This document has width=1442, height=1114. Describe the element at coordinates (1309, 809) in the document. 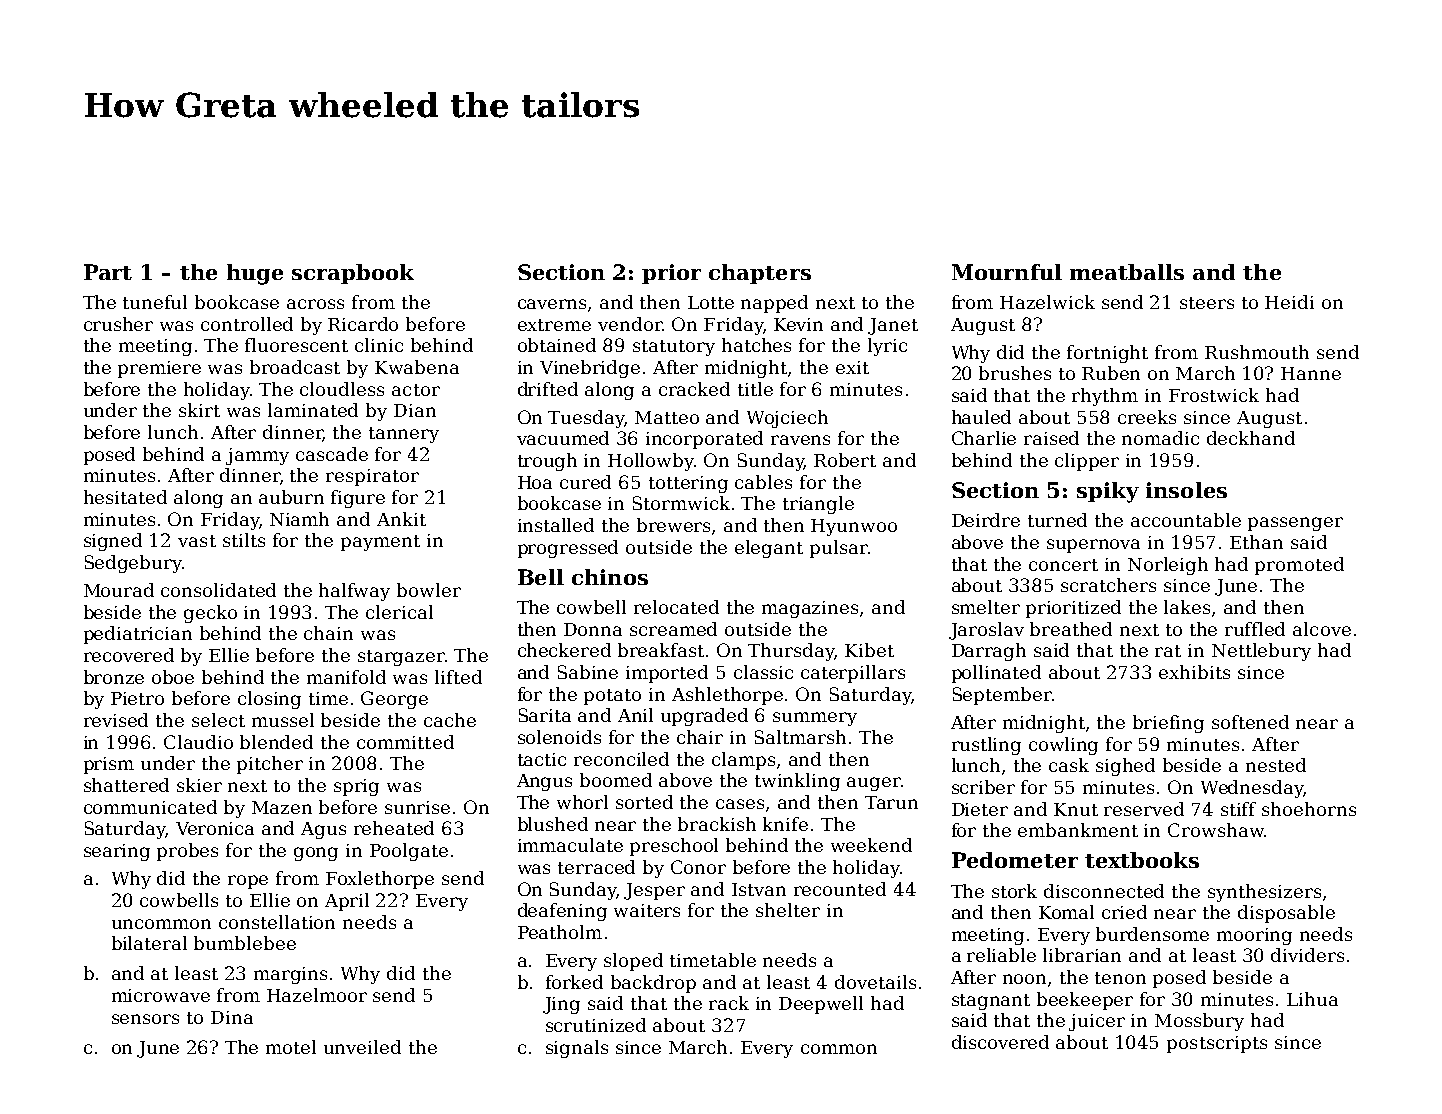

I see `shoehorns` at that location.
